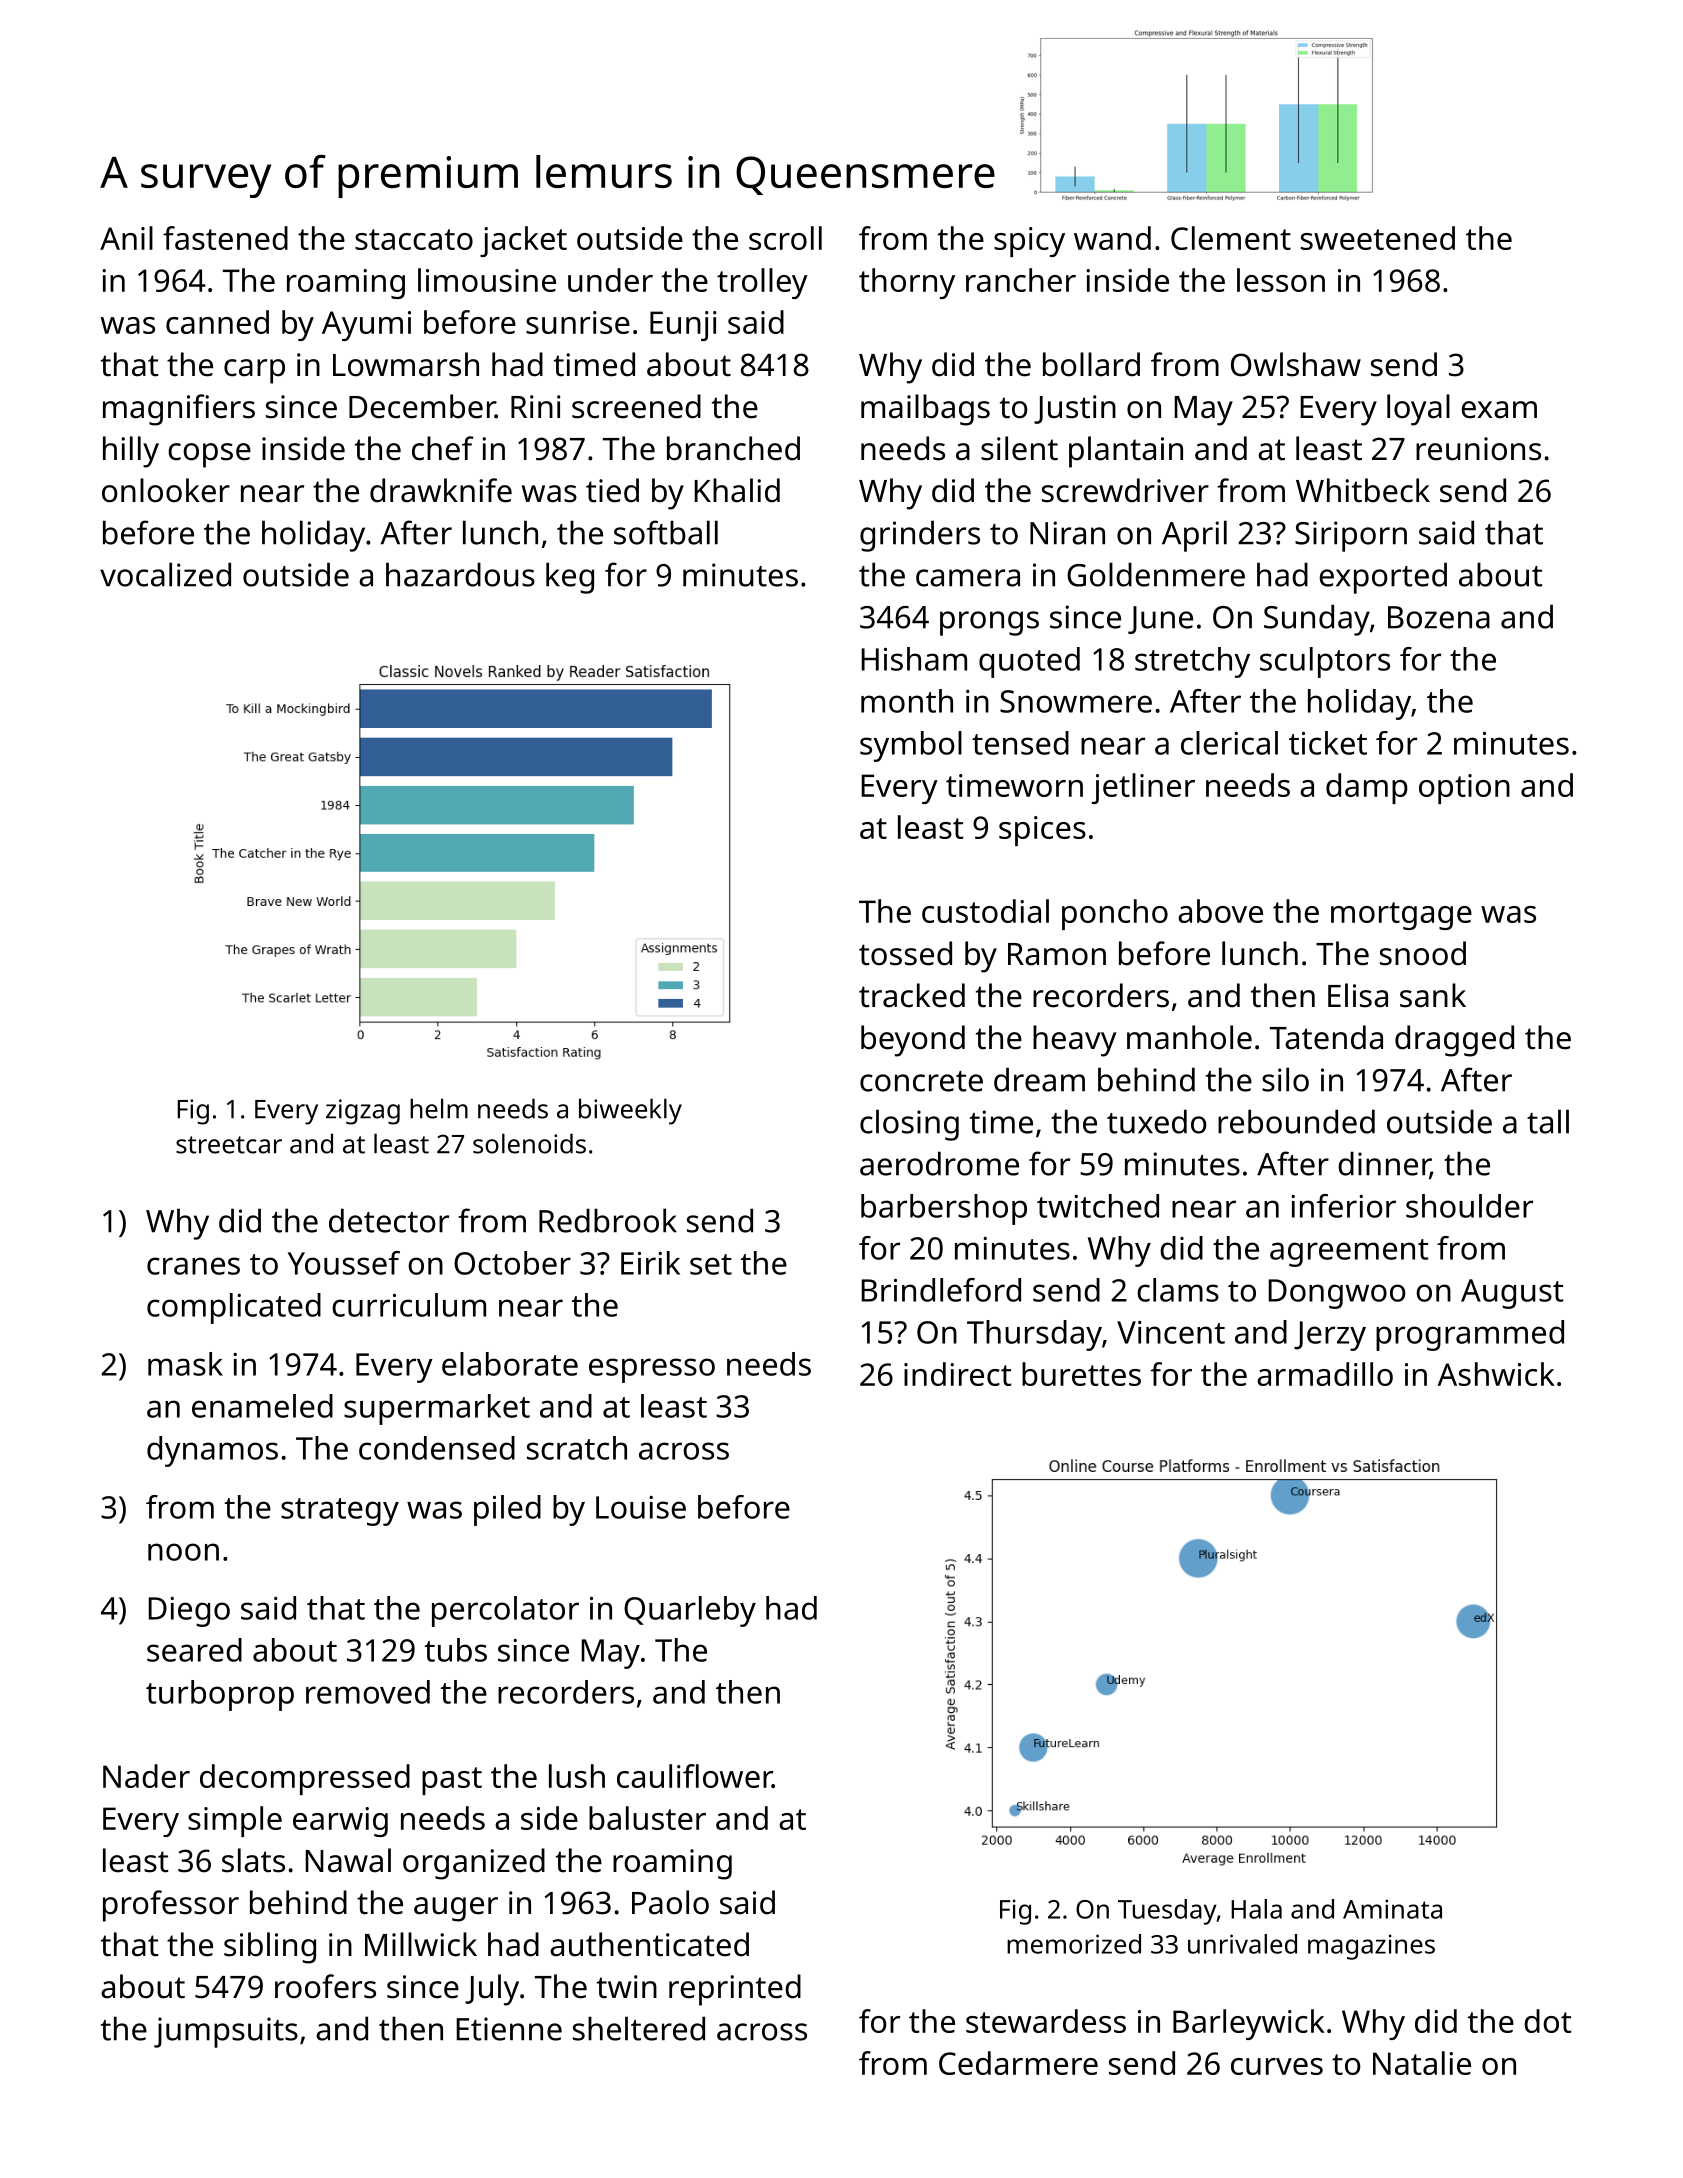 This screenshot has height=2178, width=1683. I want to click on Owlshaw, so click(1296, 364).
